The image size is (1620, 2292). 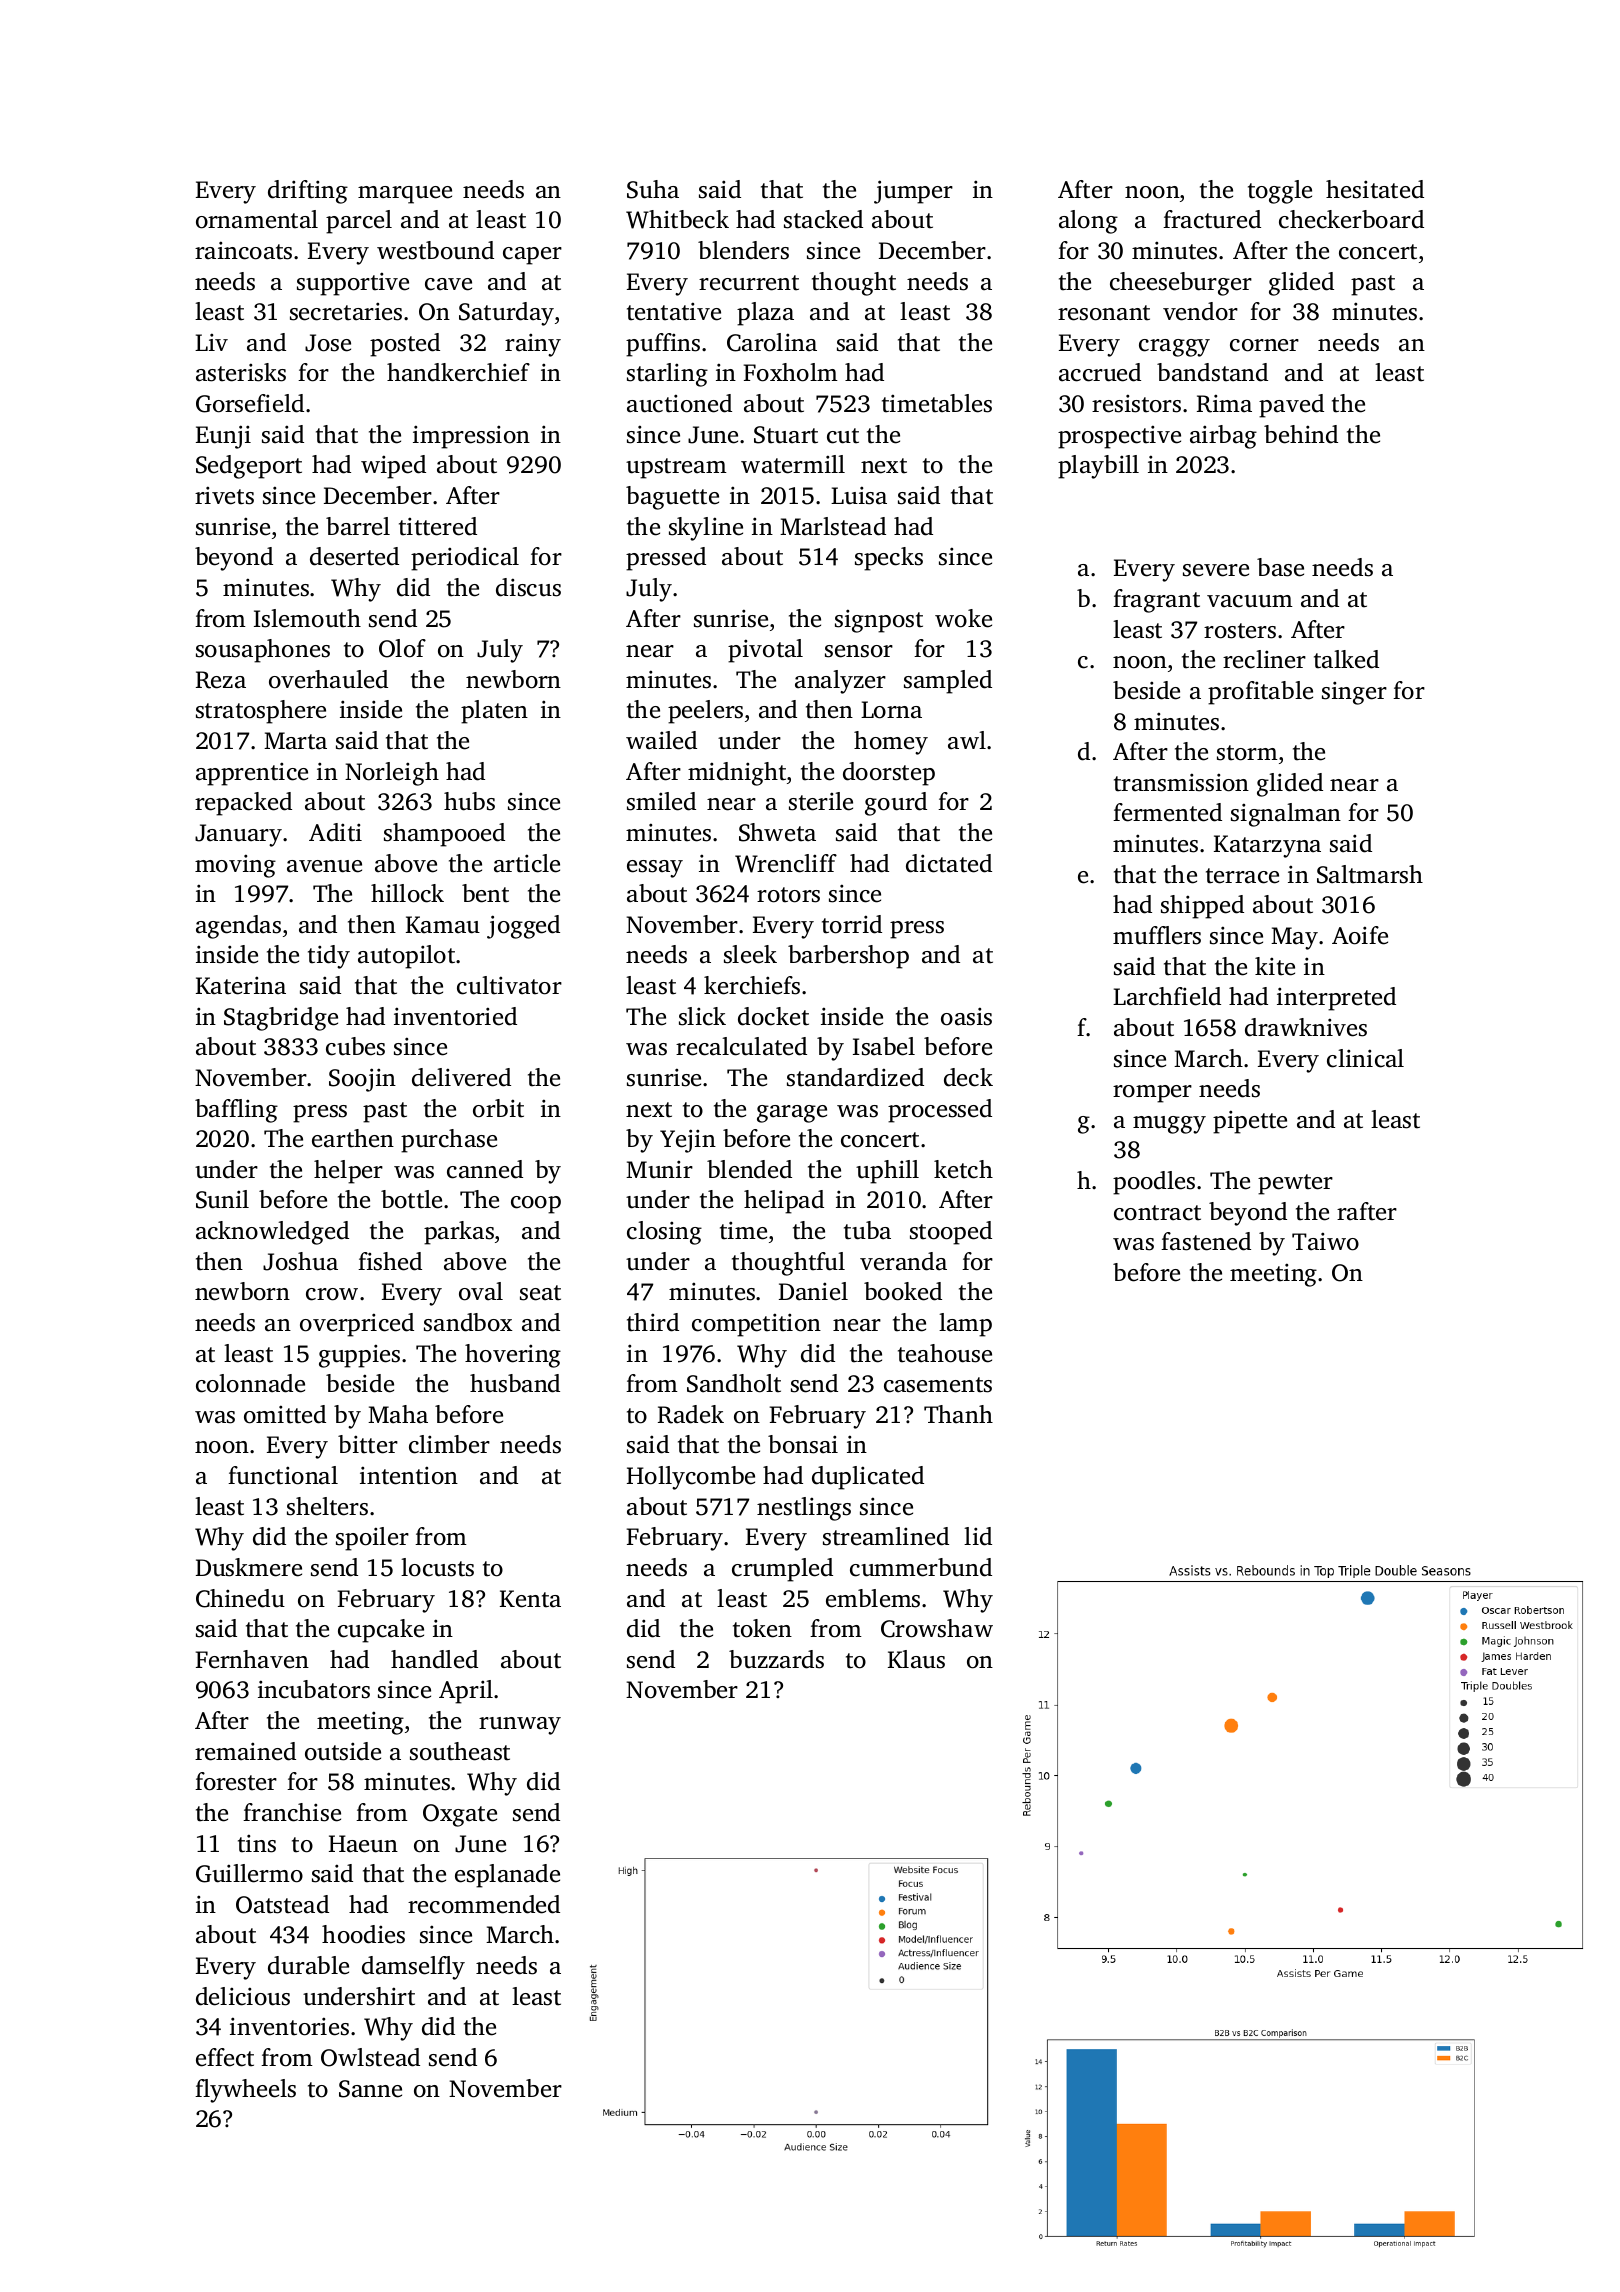 I want to click on damselfly, so click(x=413, y=1968).
